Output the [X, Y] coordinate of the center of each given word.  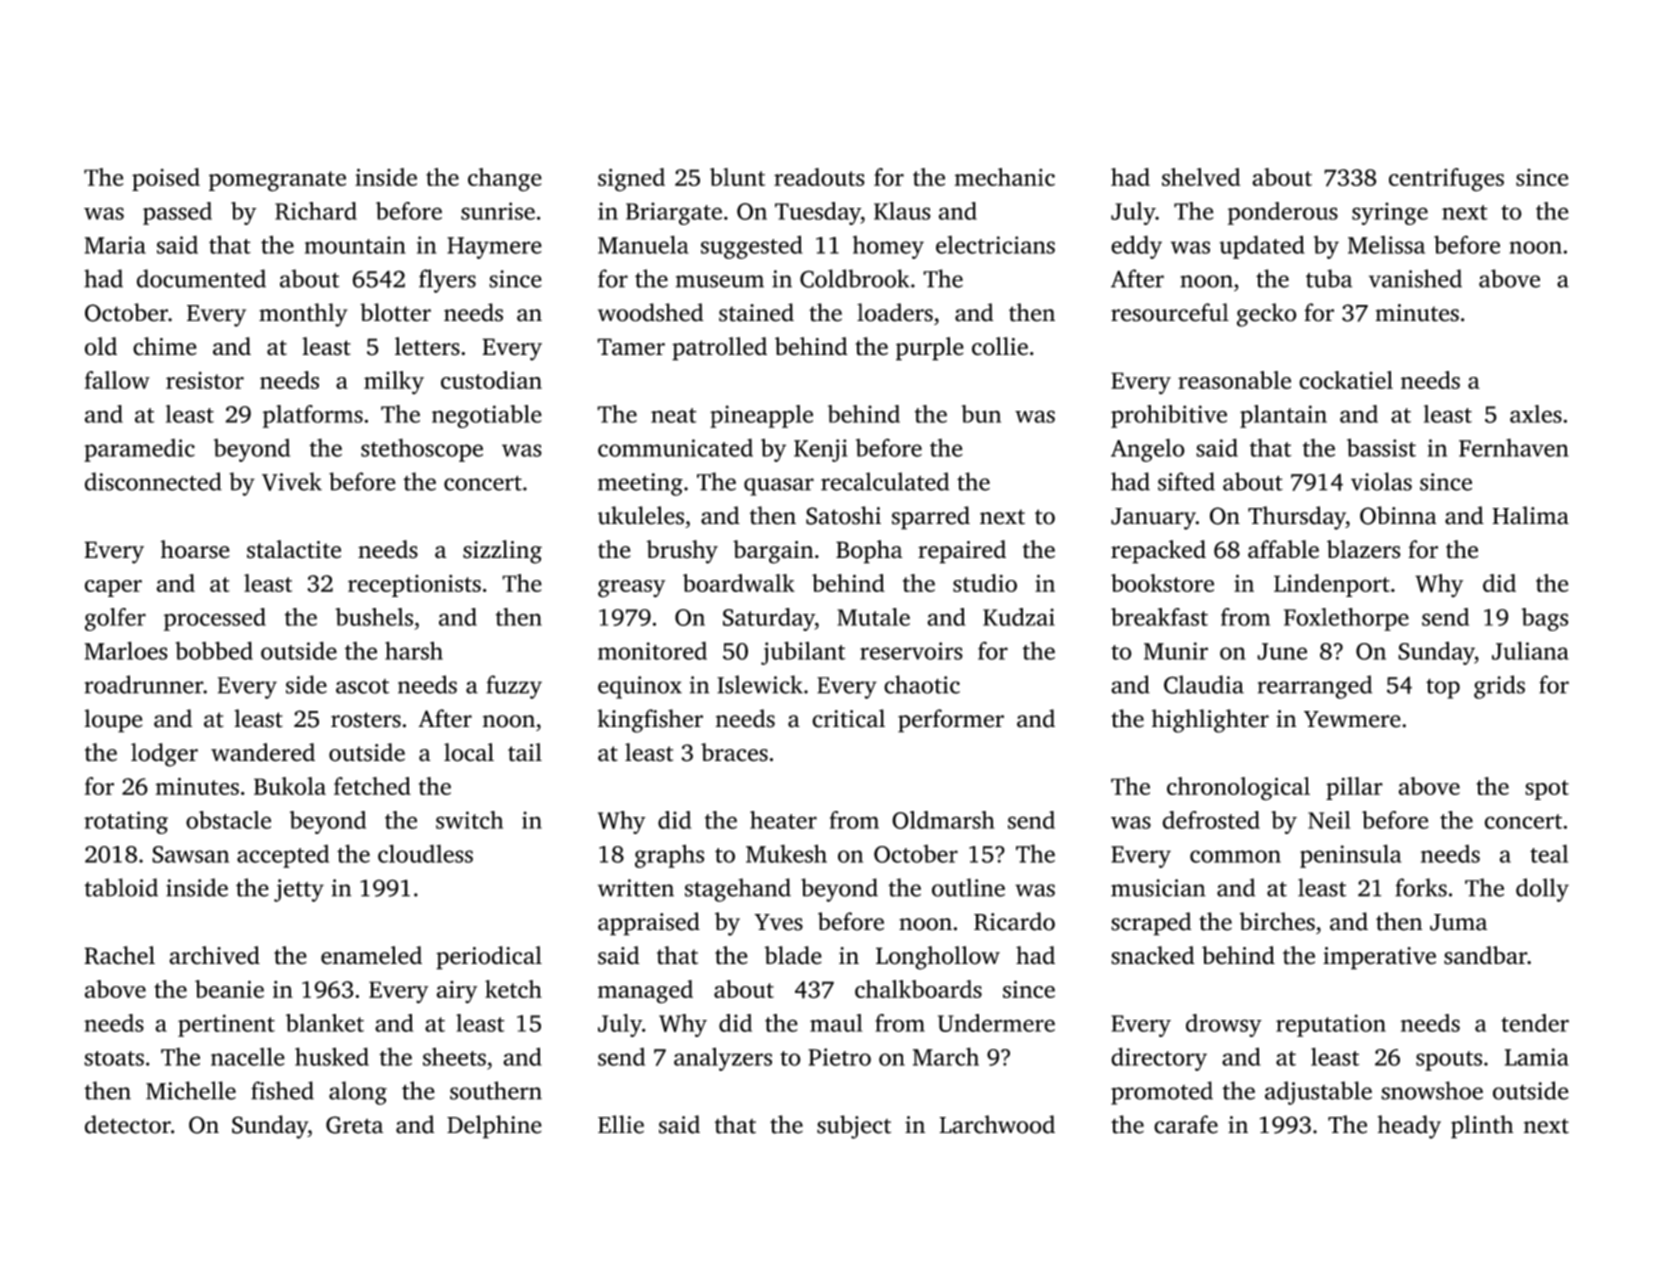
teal [1549, 853]
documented [201, 278]
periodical [489, 958]
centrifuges [1446, 180]
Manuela [643, 244]
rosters [366, 720]
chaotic [922, 684]
